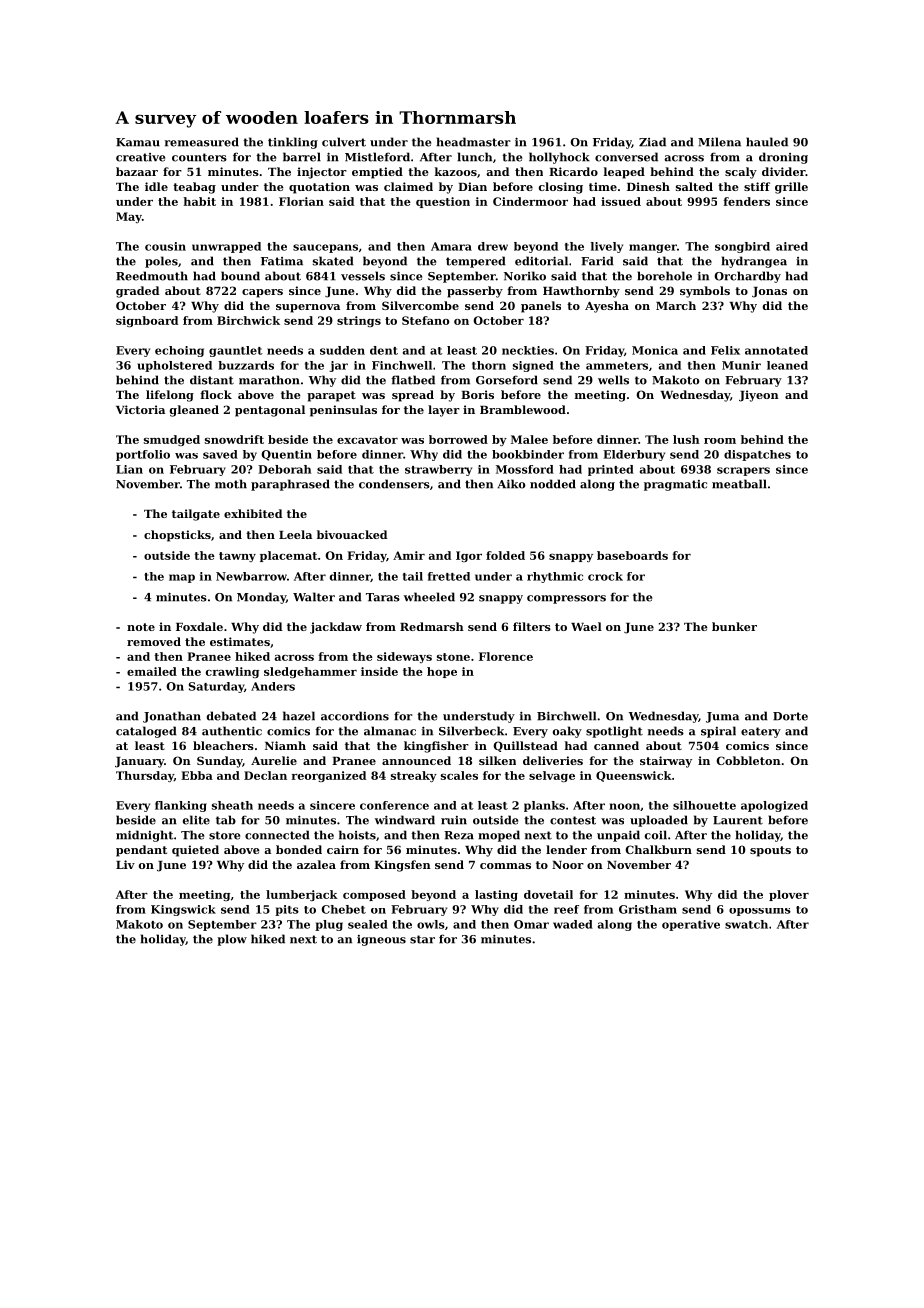 The image size is (924, 1308). Describe the element at coordinates (739, 484) in the document. I see `meatball` at that location.
